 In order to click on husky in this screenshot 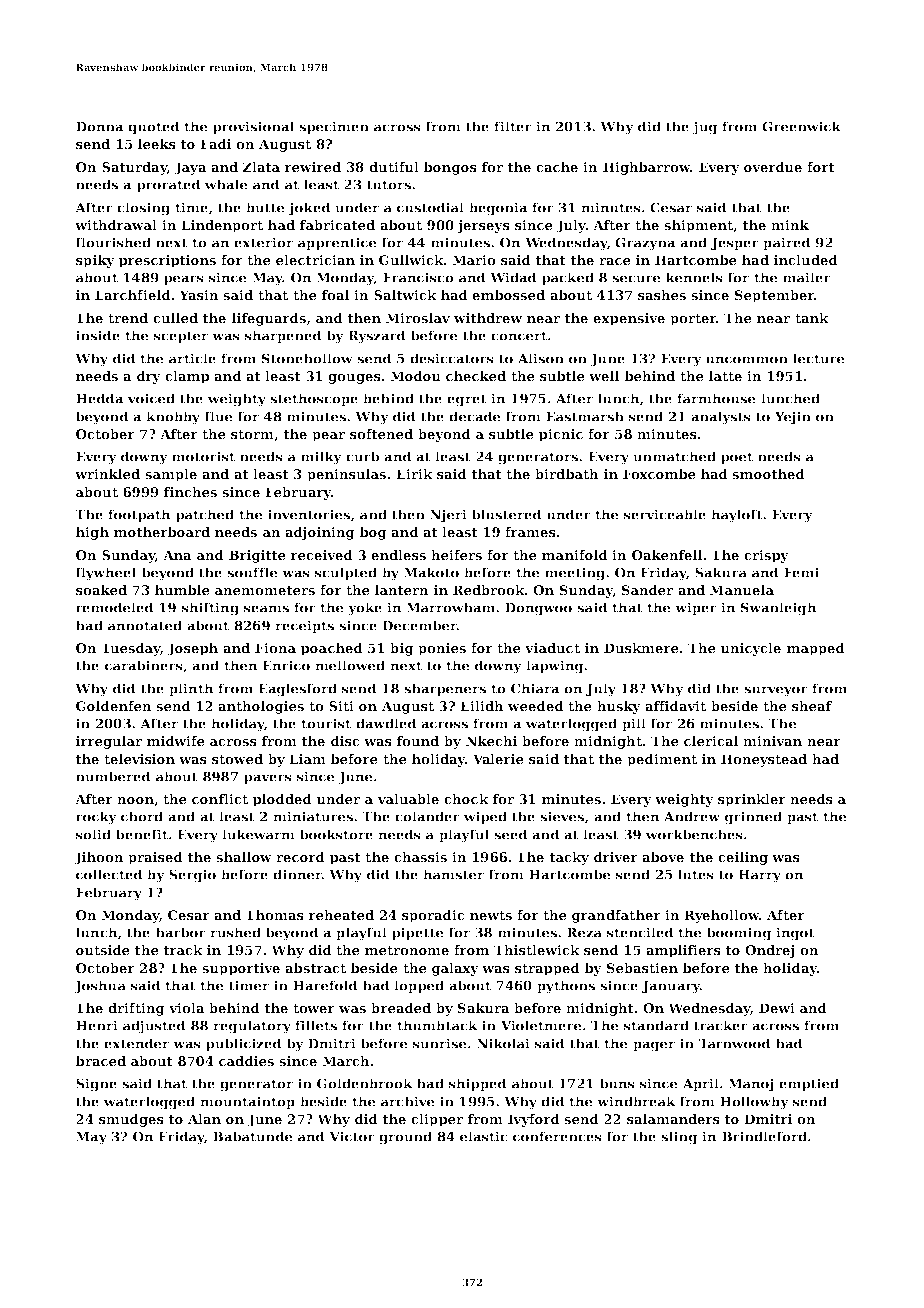, I will do `click(619, 707)`.
